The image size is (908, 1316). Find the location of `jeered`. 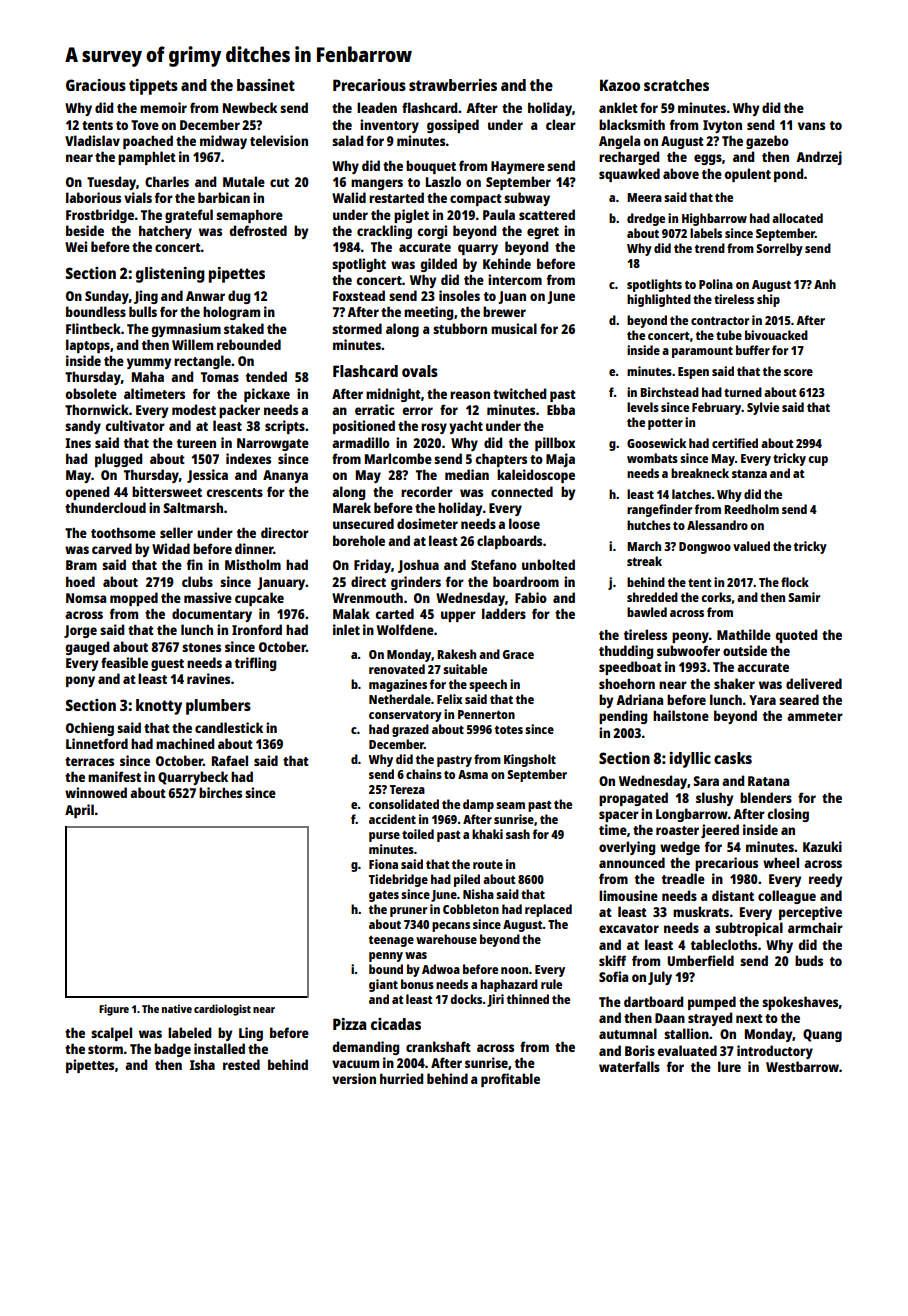

jeered is located at coordinates (720, 831).
